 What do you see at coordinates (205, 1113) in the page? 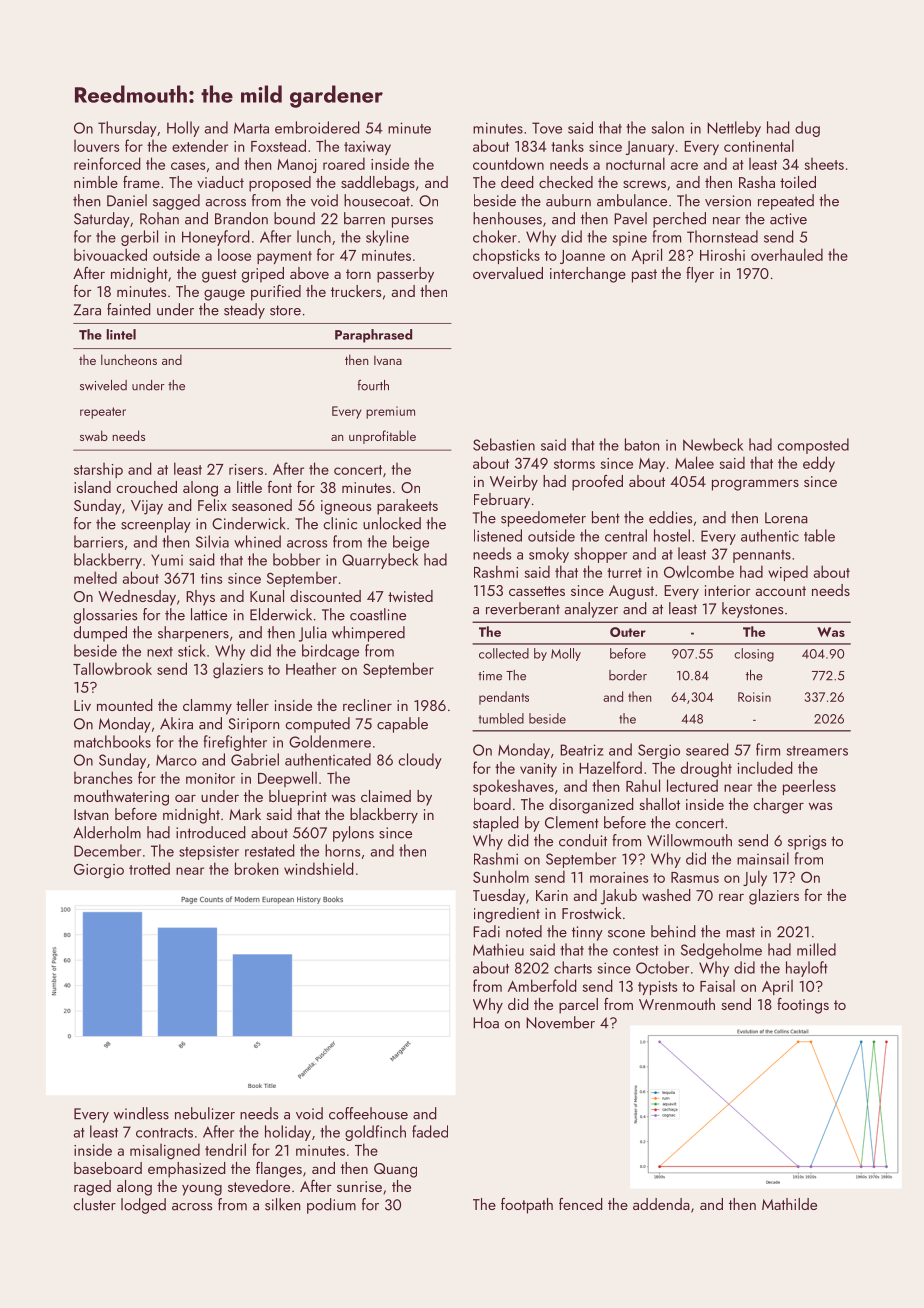
I see `nebulizer` at bounding box center [205, 1113].
